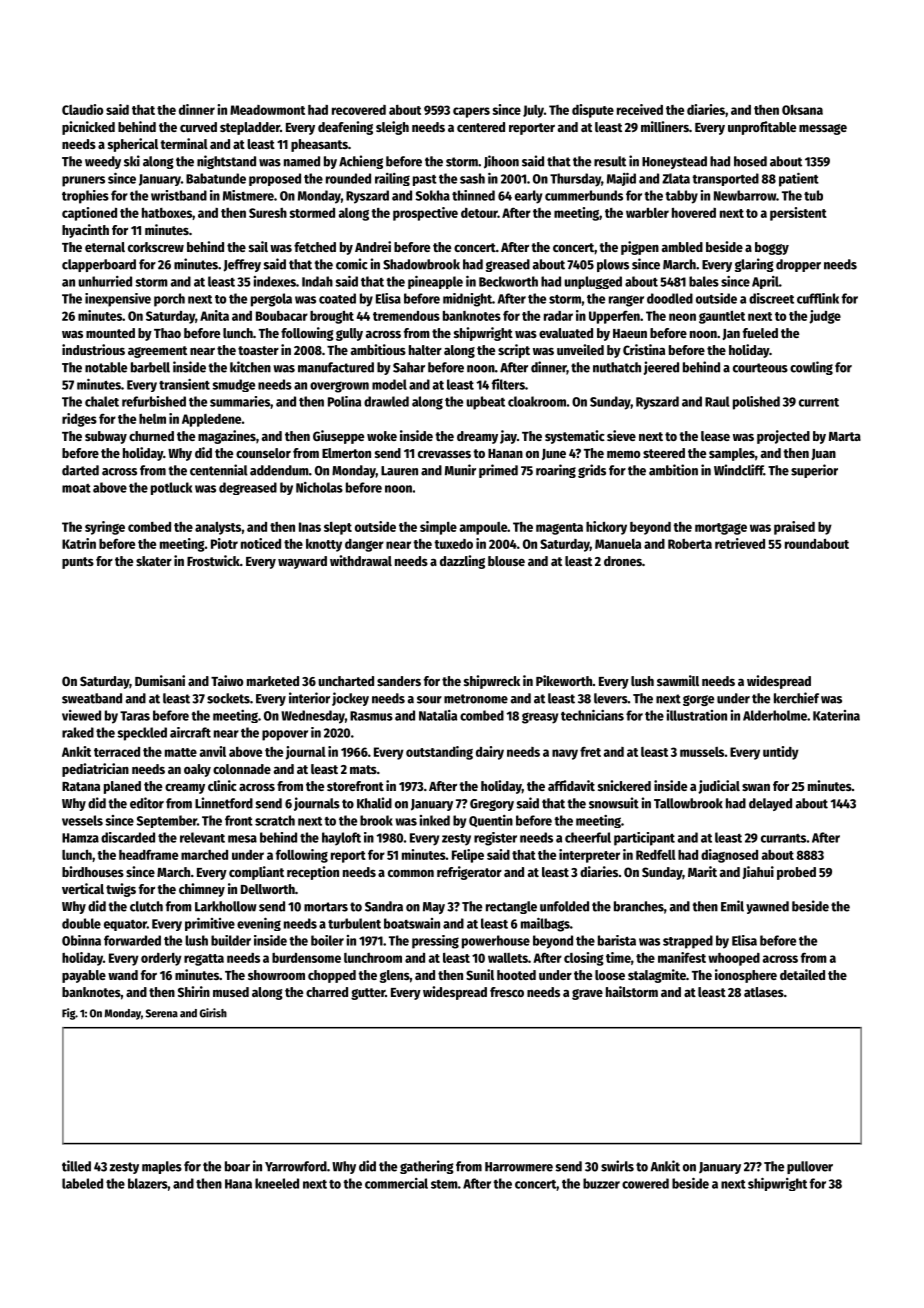 The image size is (924, 1308). Describe the element at coordinates (471, 112) in the image. I see `capers` at that location.
